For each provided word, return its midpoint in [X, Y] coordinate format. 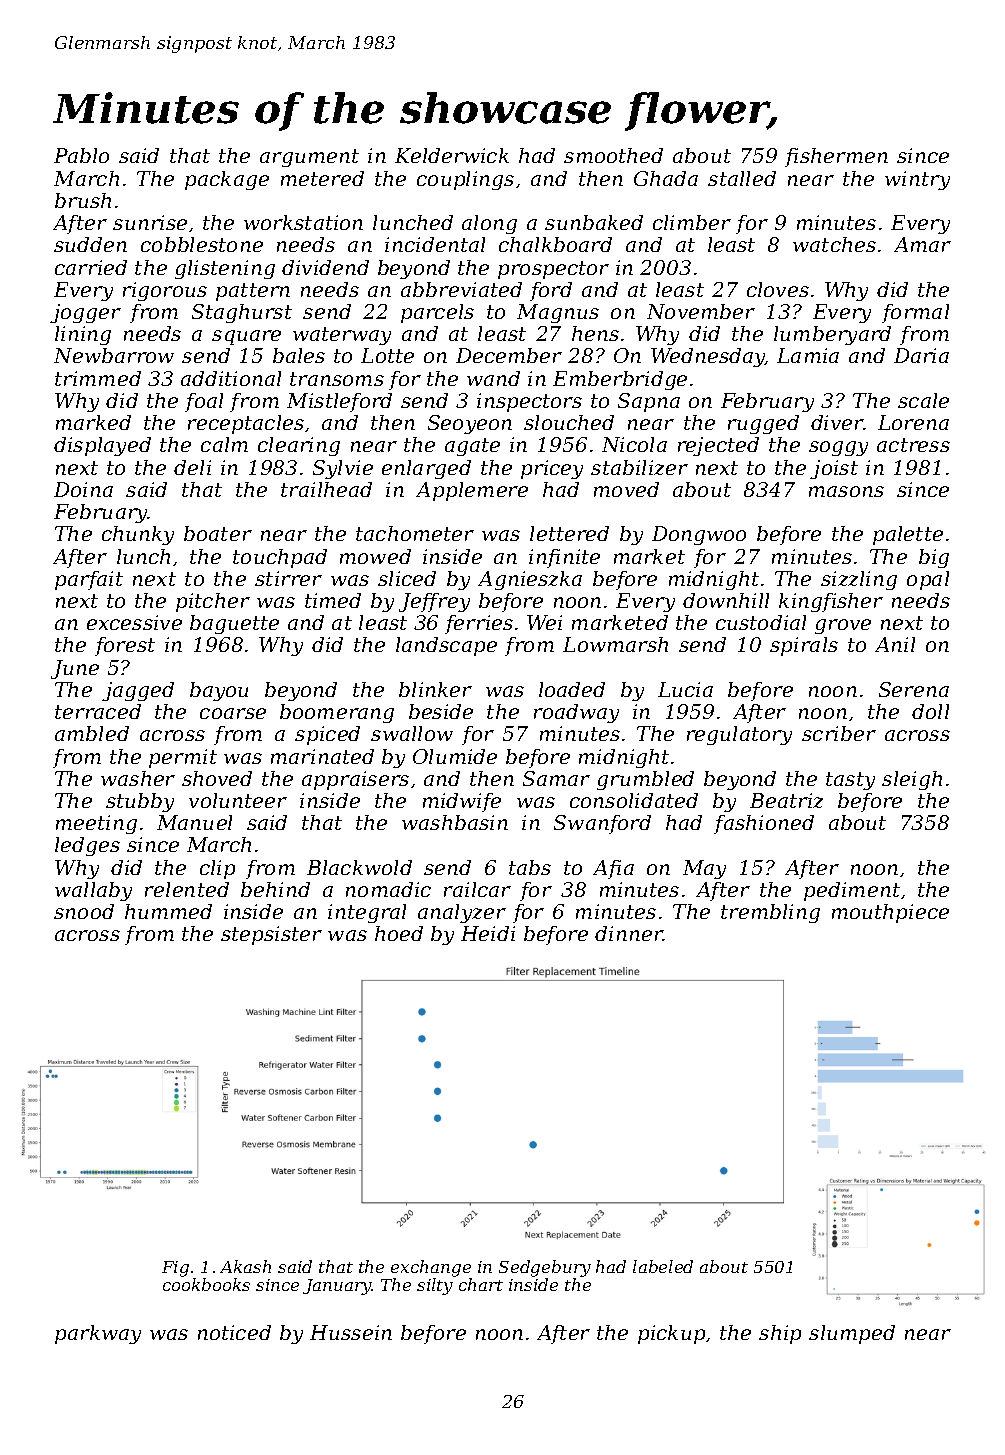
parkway [98, 1334]
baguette [234, 624]
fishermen [836, 157]
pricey [552, 469]
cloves [778, 289]
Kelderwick [452, 155]
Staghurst [242, 313]
